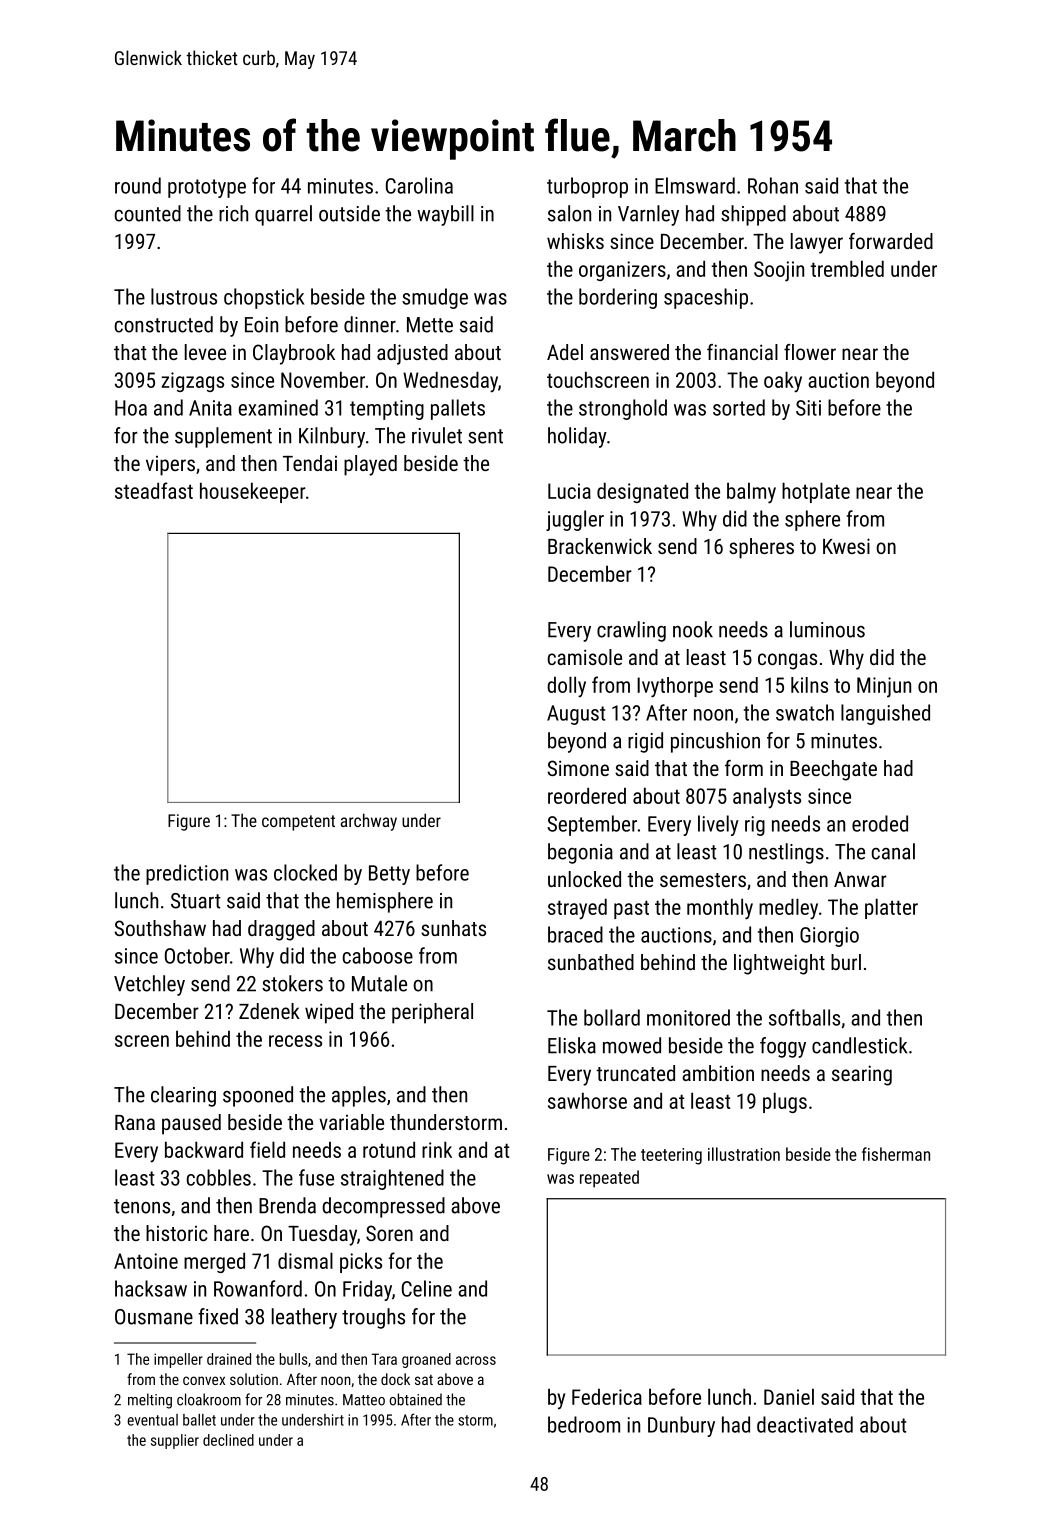 This document has height=1536, width=1060. Describe the element at coordinates (138, 185) in the document. I see `round` at that location.
